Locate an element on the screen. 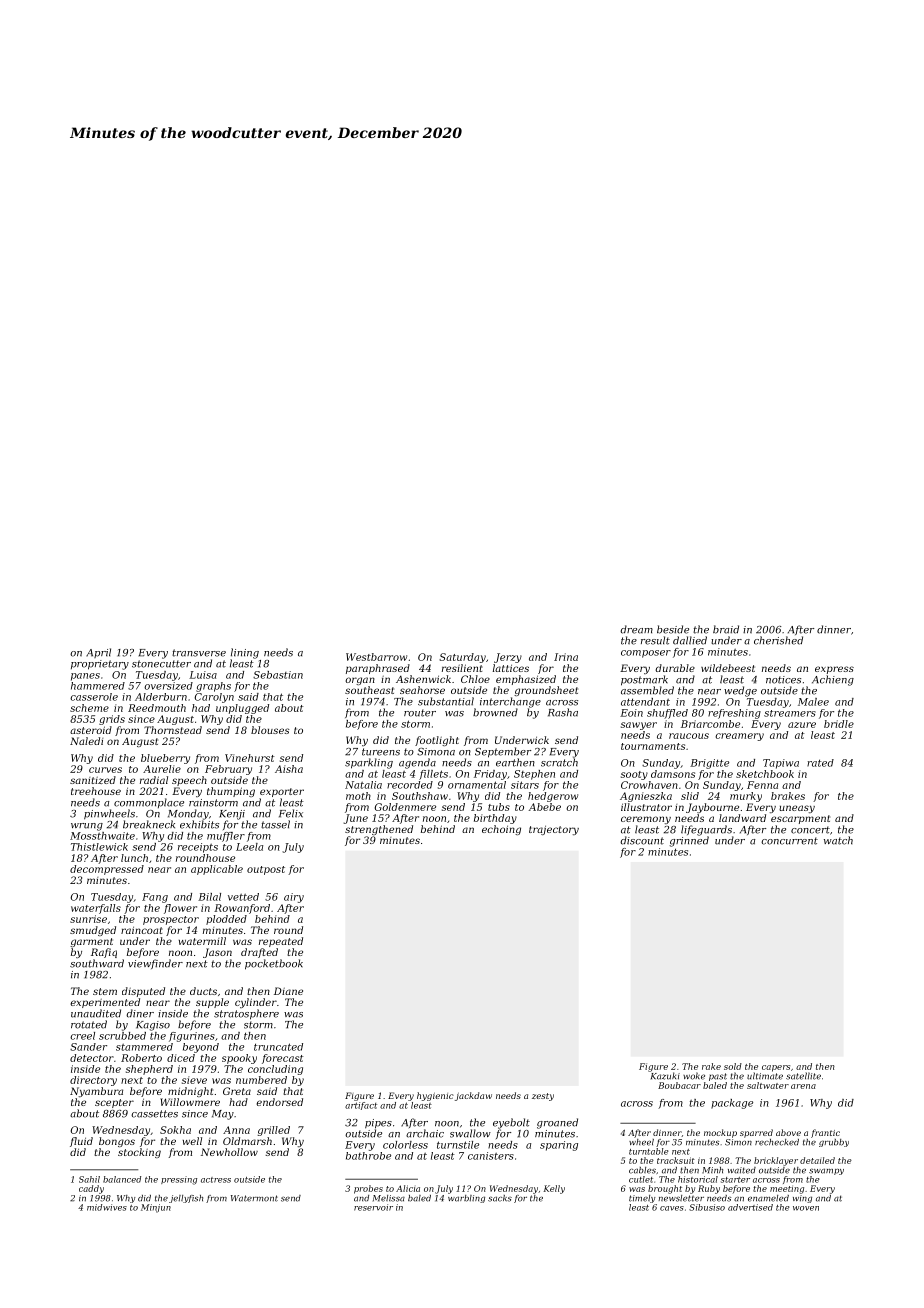  grinned is located at coordinates (689, 841).
